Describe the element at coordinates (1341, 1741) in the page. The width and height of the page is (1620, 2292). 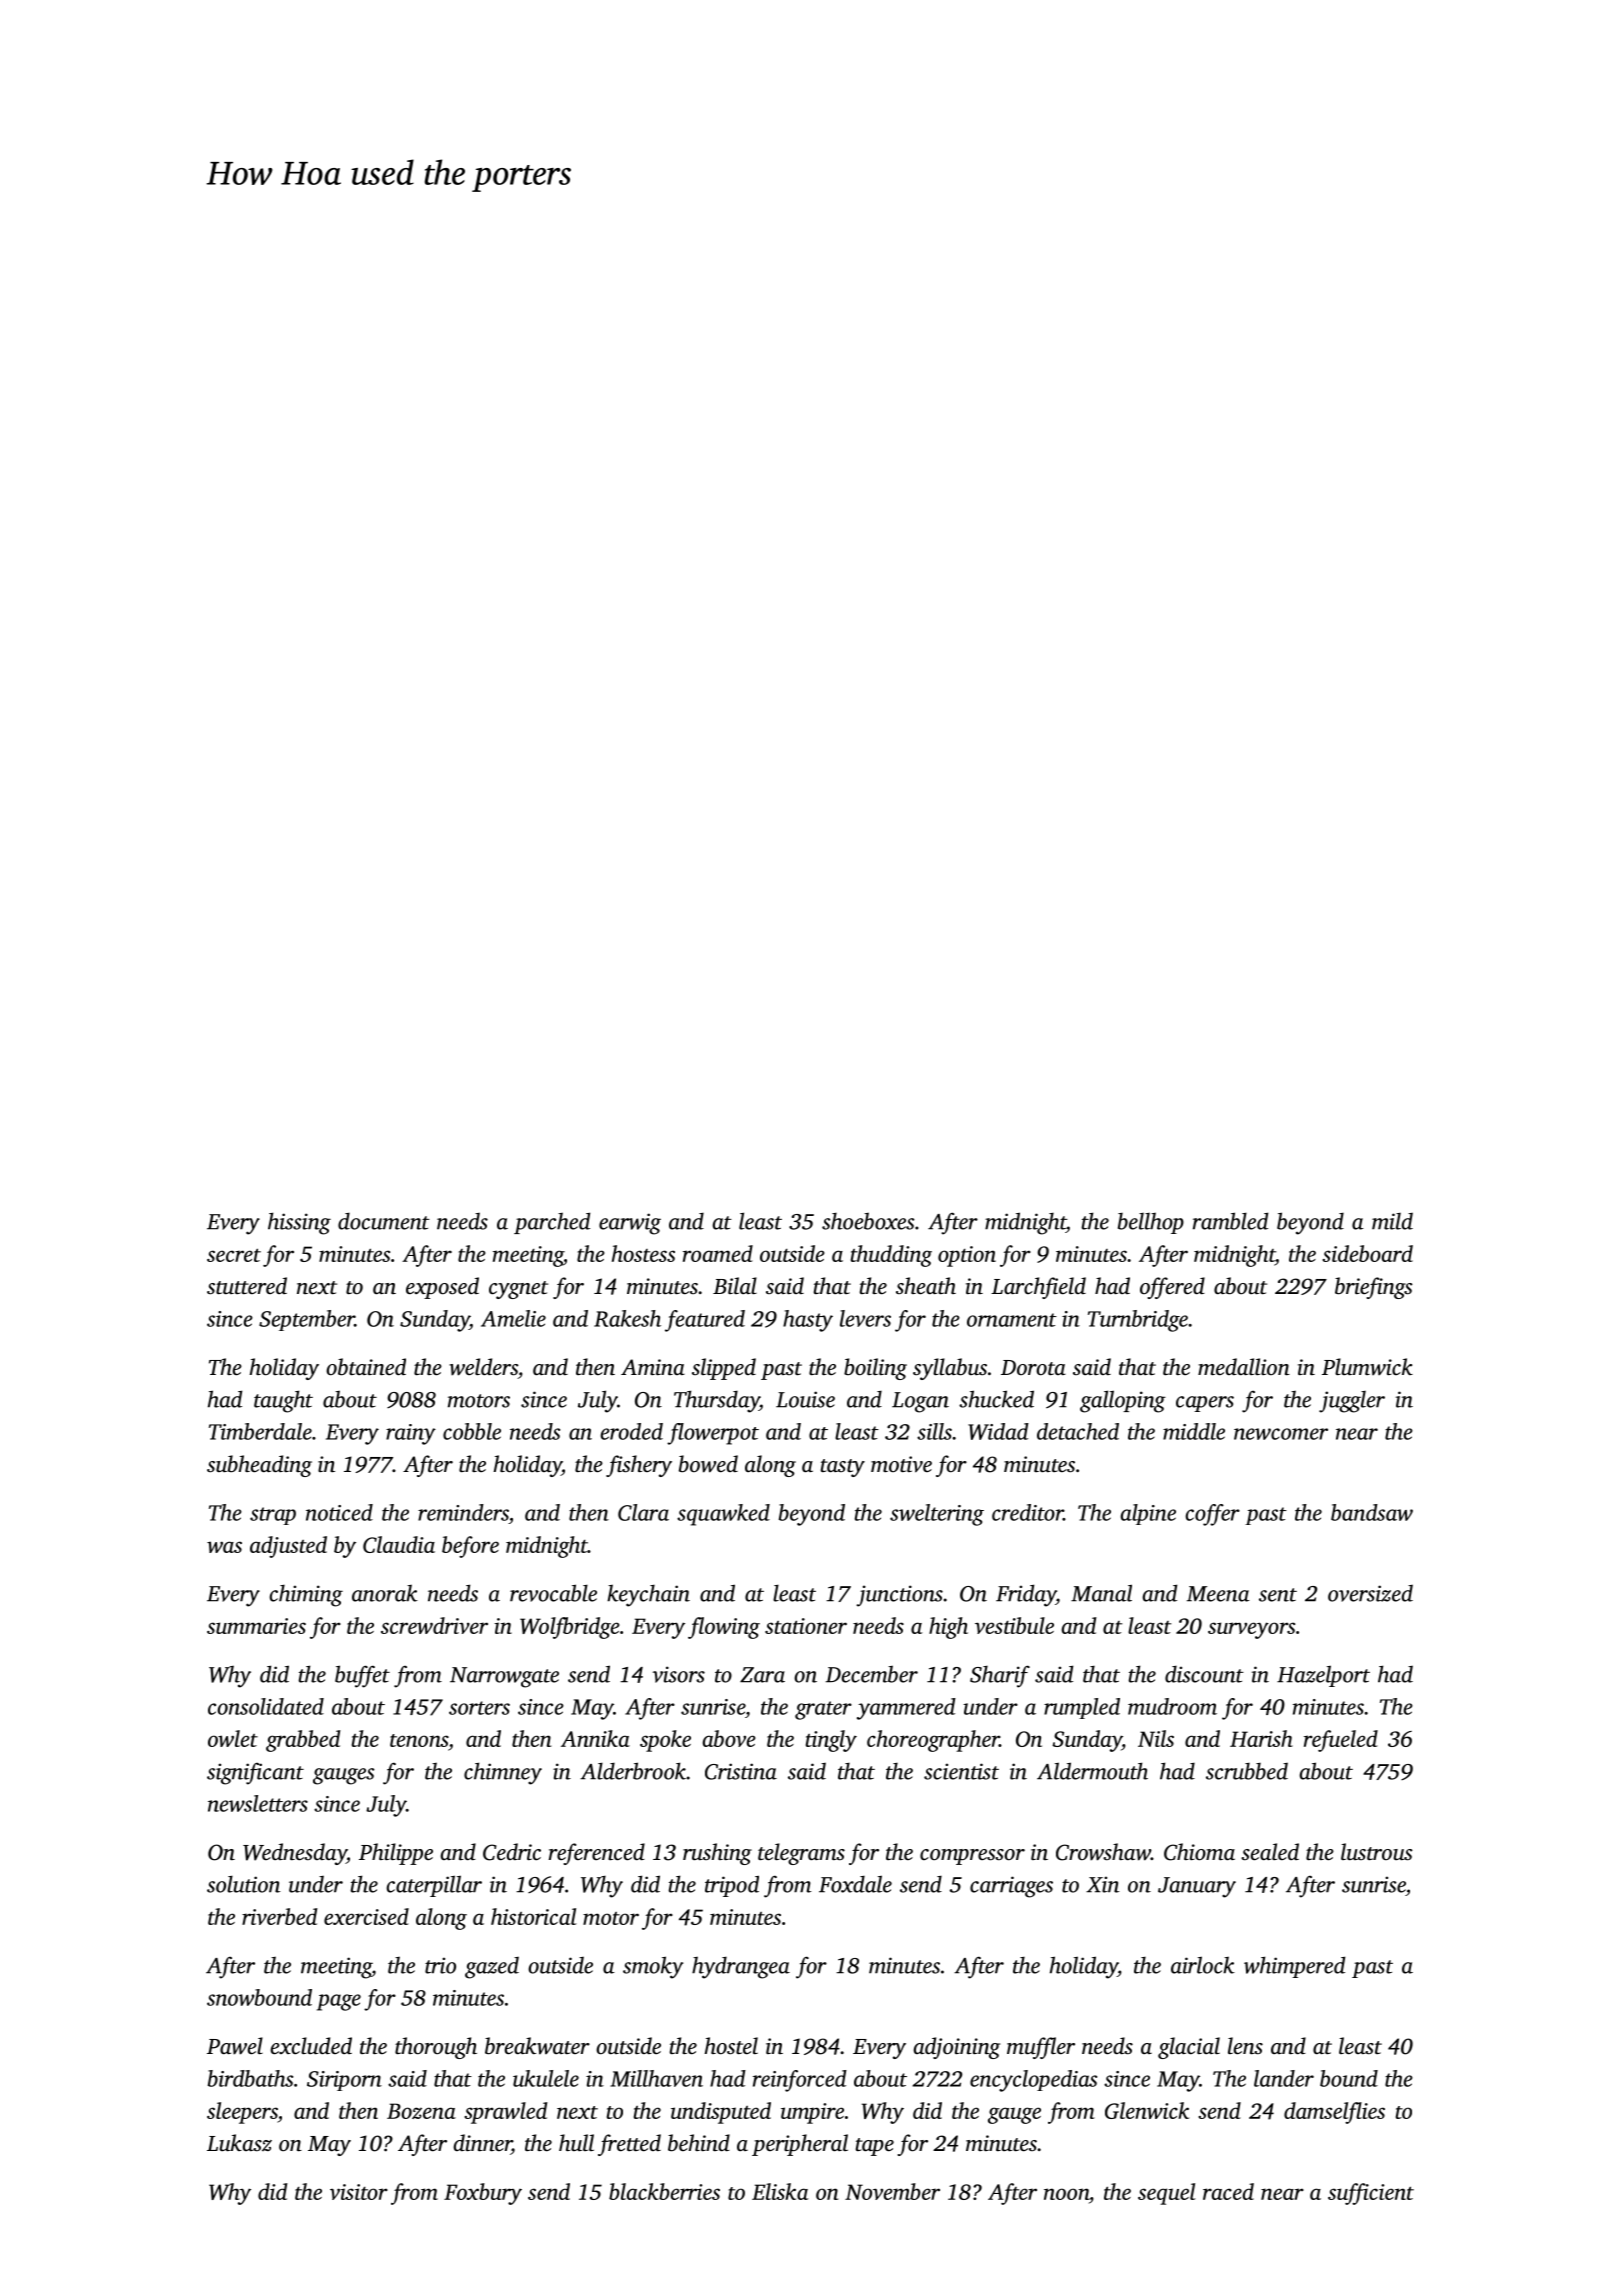
I see `refueled` at that location.
